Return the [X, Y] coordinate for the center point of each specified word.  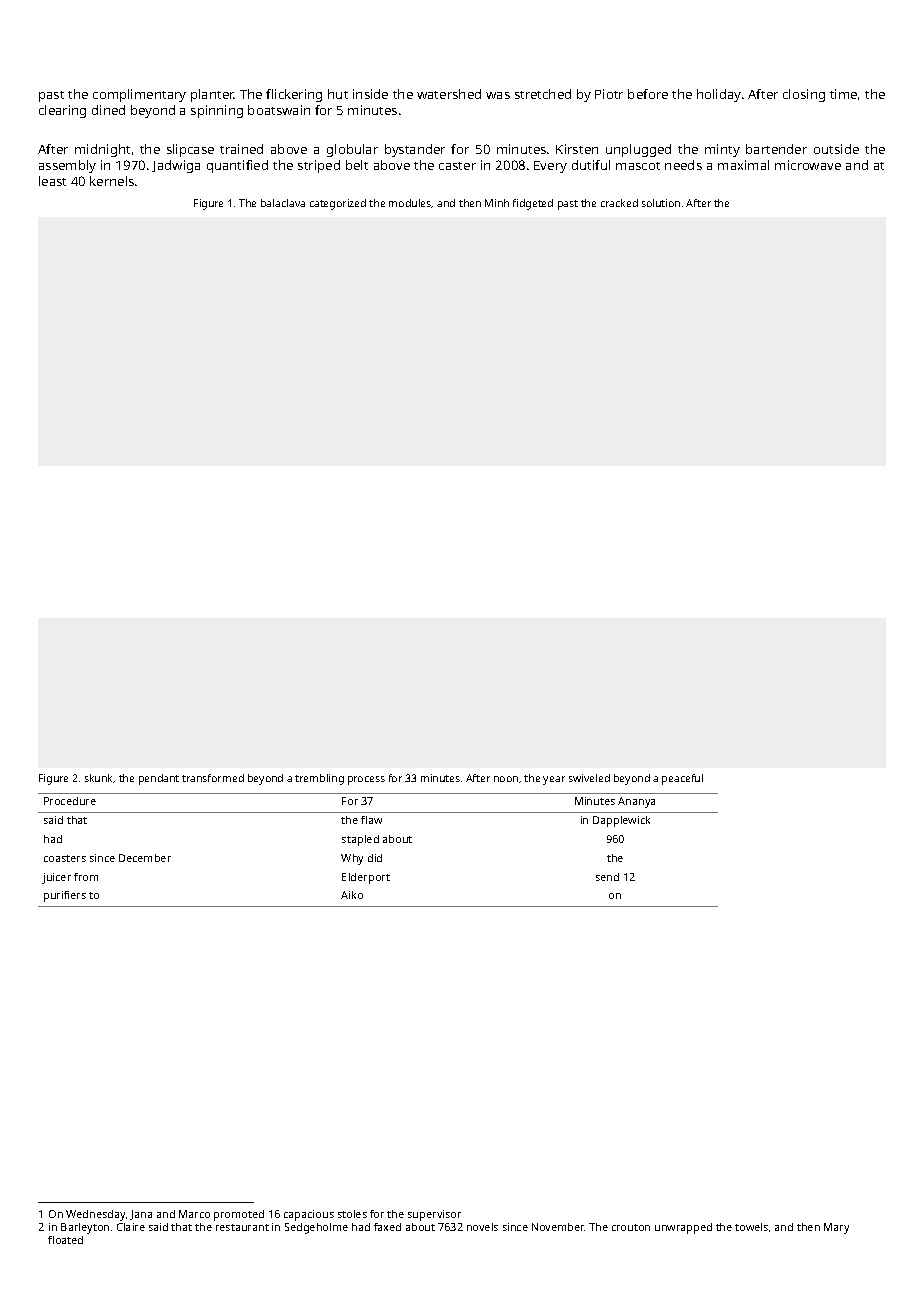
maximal [743, 165]
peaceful [682, 779]
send [607, 877]
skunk [99, 778]
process [366, 780]
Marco [194, 1214]
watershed [449, 94]
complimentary [139, 95]
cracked [619, 203]
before [648, 94]
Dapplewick [621, 821]
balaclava [283, 203]
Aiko [352, 895]
